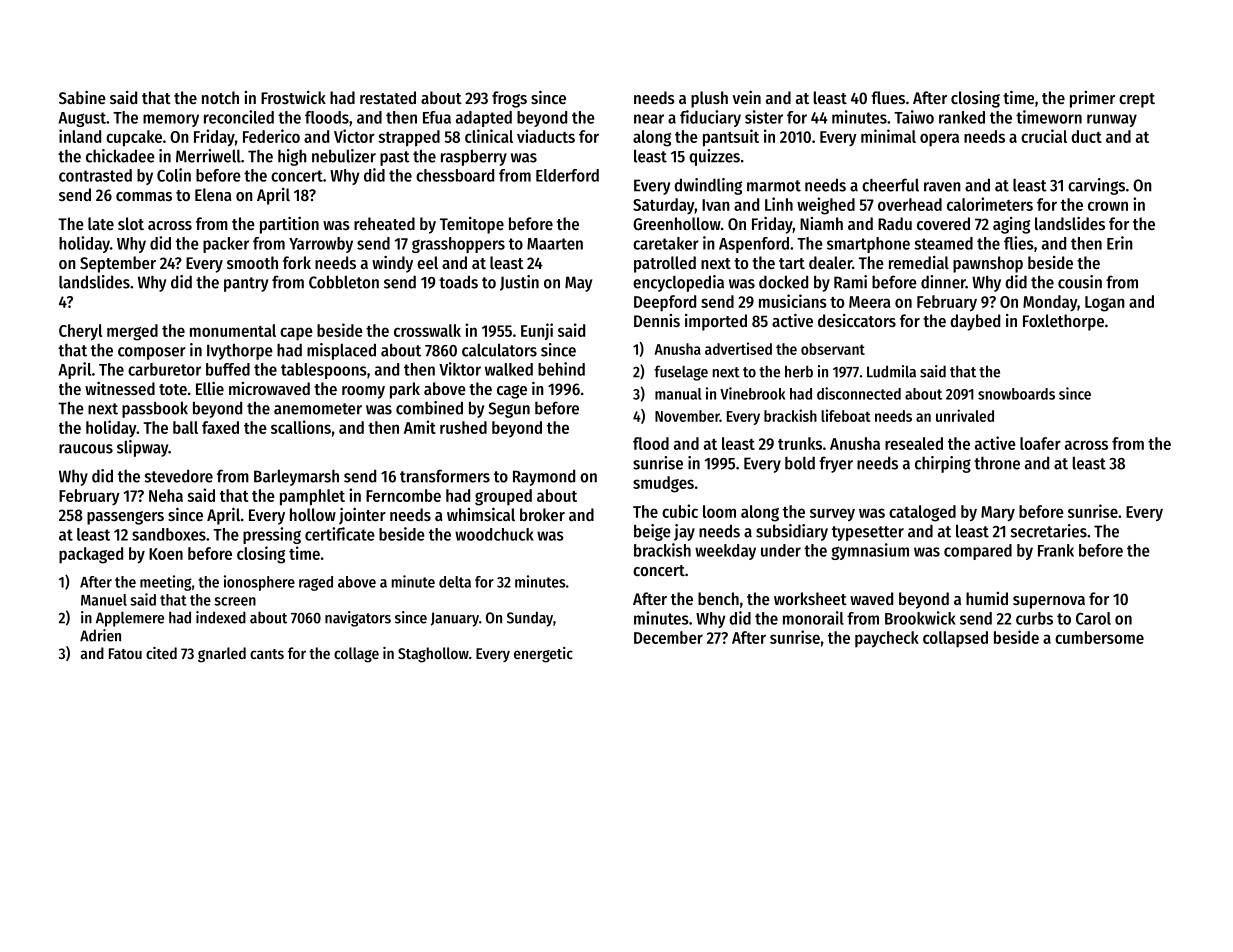 The height and width of the screenshot is (952, 1233). I want to click on Raymond, so click(544, 477).
